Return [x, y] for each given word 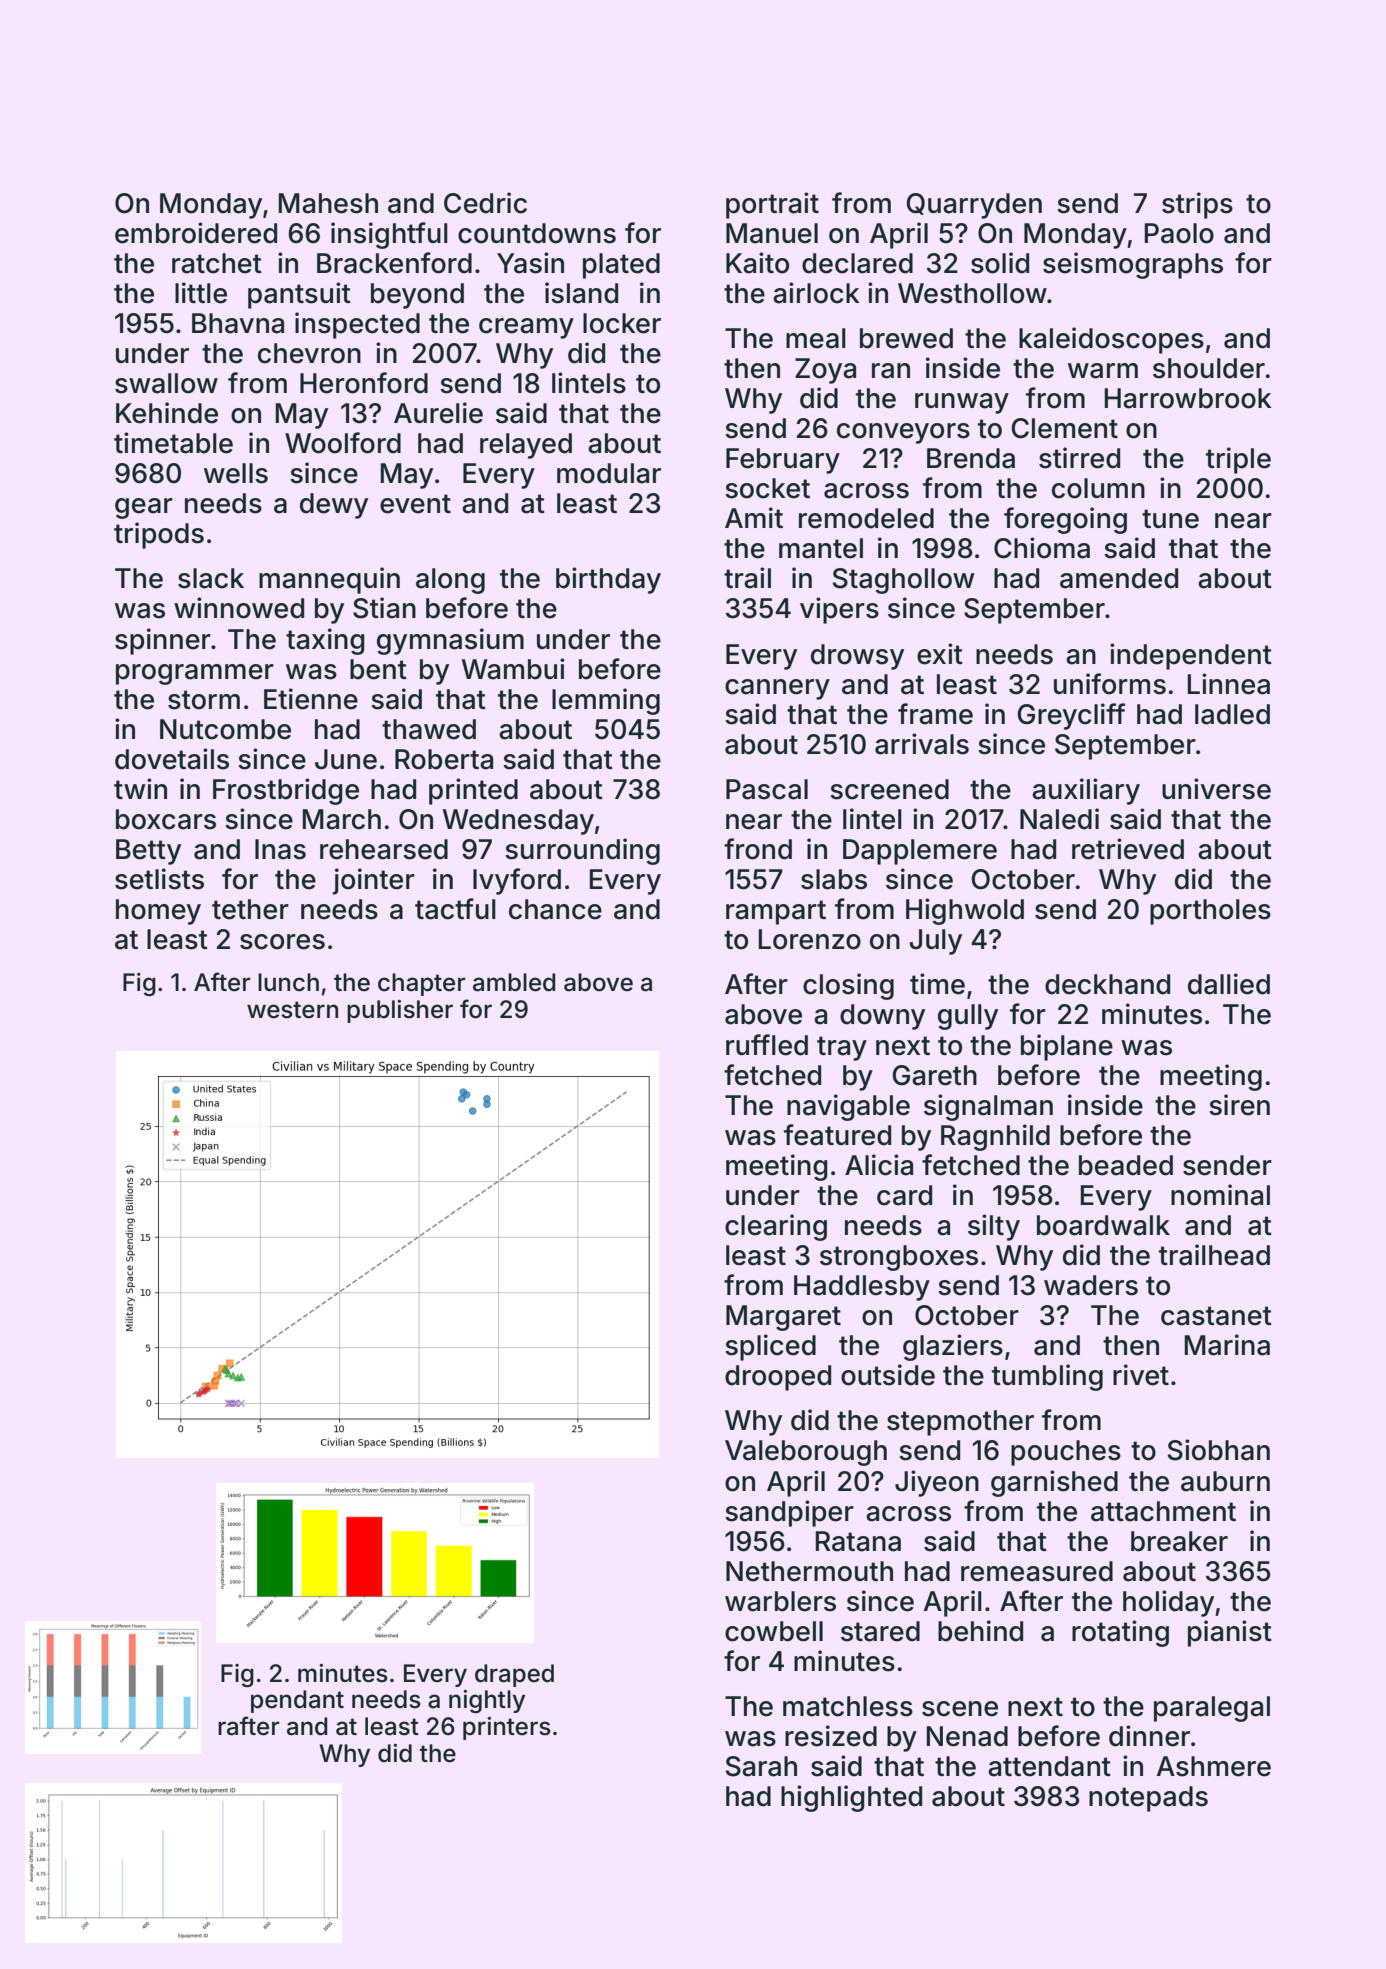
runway [962, 403]
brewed [906, 338]
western [292, 1010]
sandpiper [789, 1513]
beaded [1126, 1165]
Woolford [343, 443]
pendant [297, 1701]
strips [1197, 205]
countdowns [537, 233]
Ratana [858, 1541]
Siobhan [1219, 1450]
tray [842, 1048]
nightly [487, 1701]
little [201, 293]
